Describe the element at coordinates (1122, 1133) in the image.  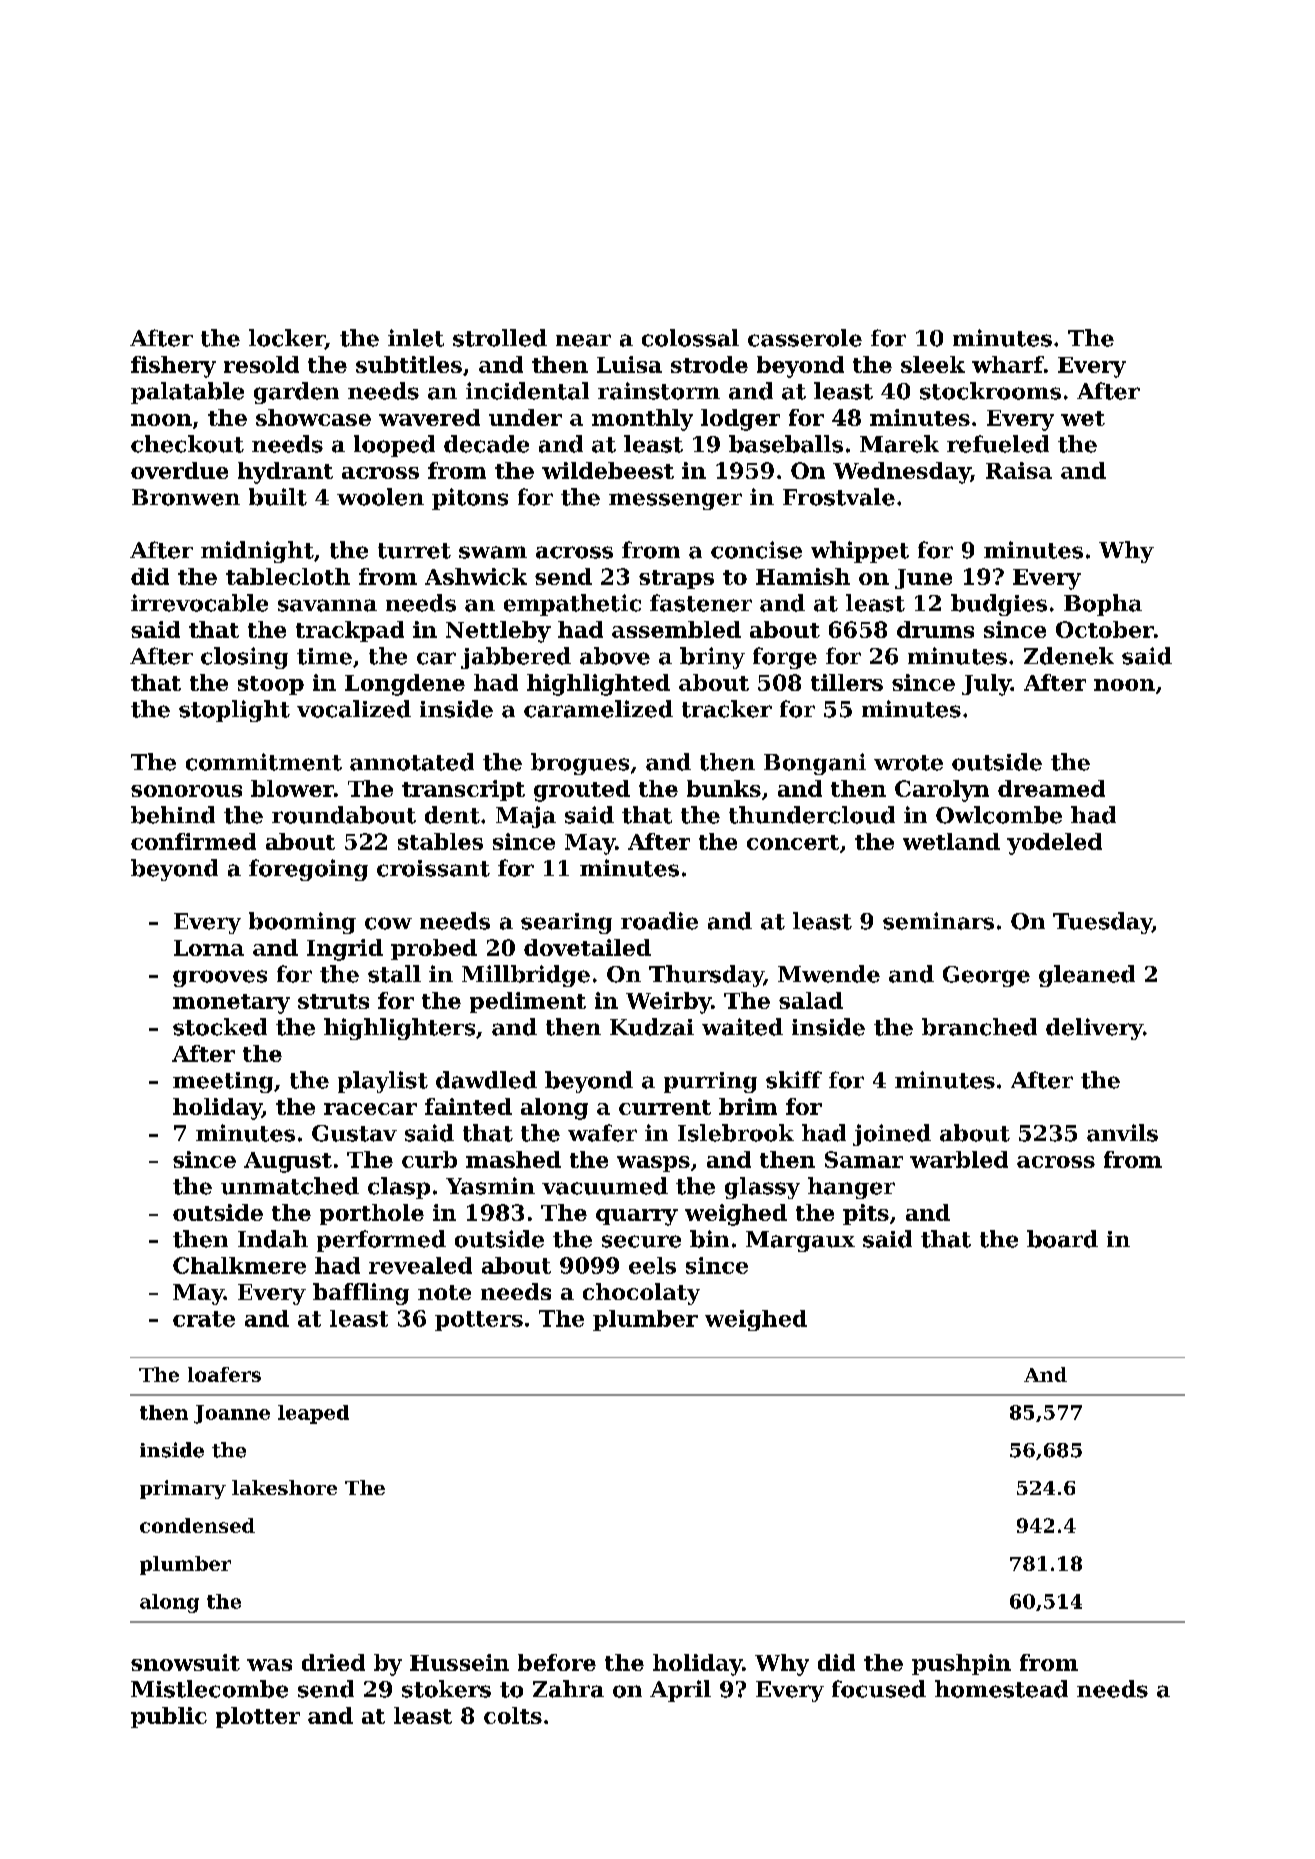
I see `anvils` at that location.
